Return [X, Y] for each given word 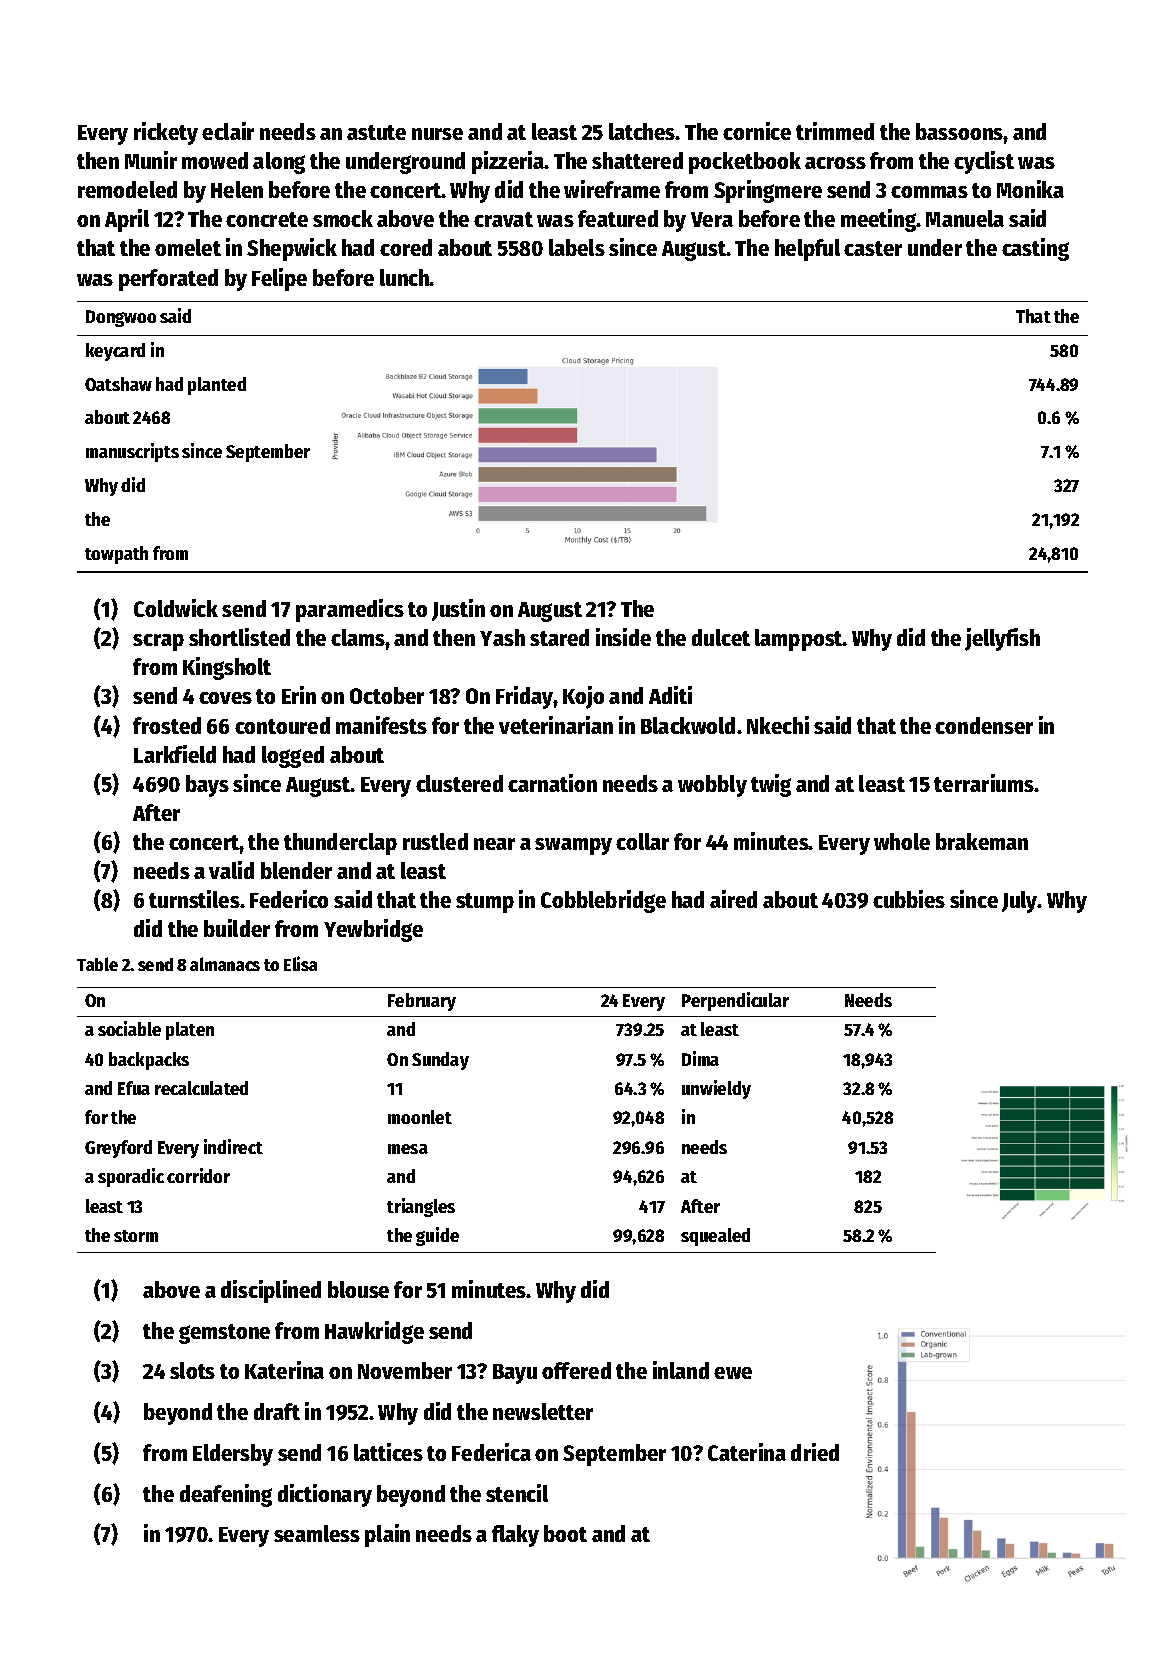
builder [237, 928]
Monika [1030, 189]
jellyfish [1002, 639]
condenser [984, 725]
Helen [237, 189]
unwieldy [716, 1089]
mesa [408, 1149]
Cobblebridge [603, 901]
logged [293, 757]
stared [559, 637]
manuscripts [132, 452]
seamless [317, 1533]
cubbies [909, 899]
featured [618, 218]
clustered [459, 783]
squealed [715, 1237]
